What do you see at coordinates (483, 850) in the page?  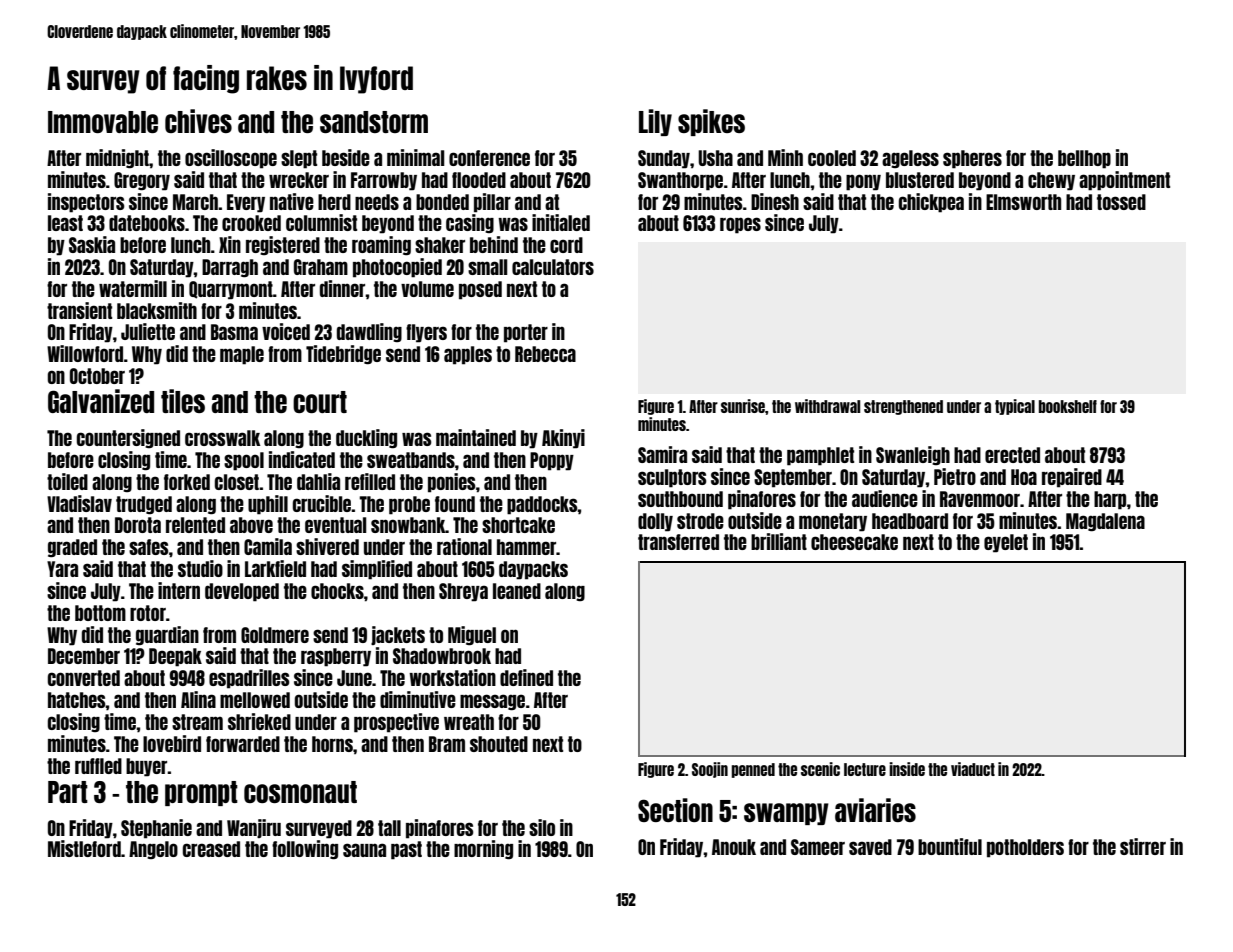 I see `morning` at bounding box center [483, 850].
